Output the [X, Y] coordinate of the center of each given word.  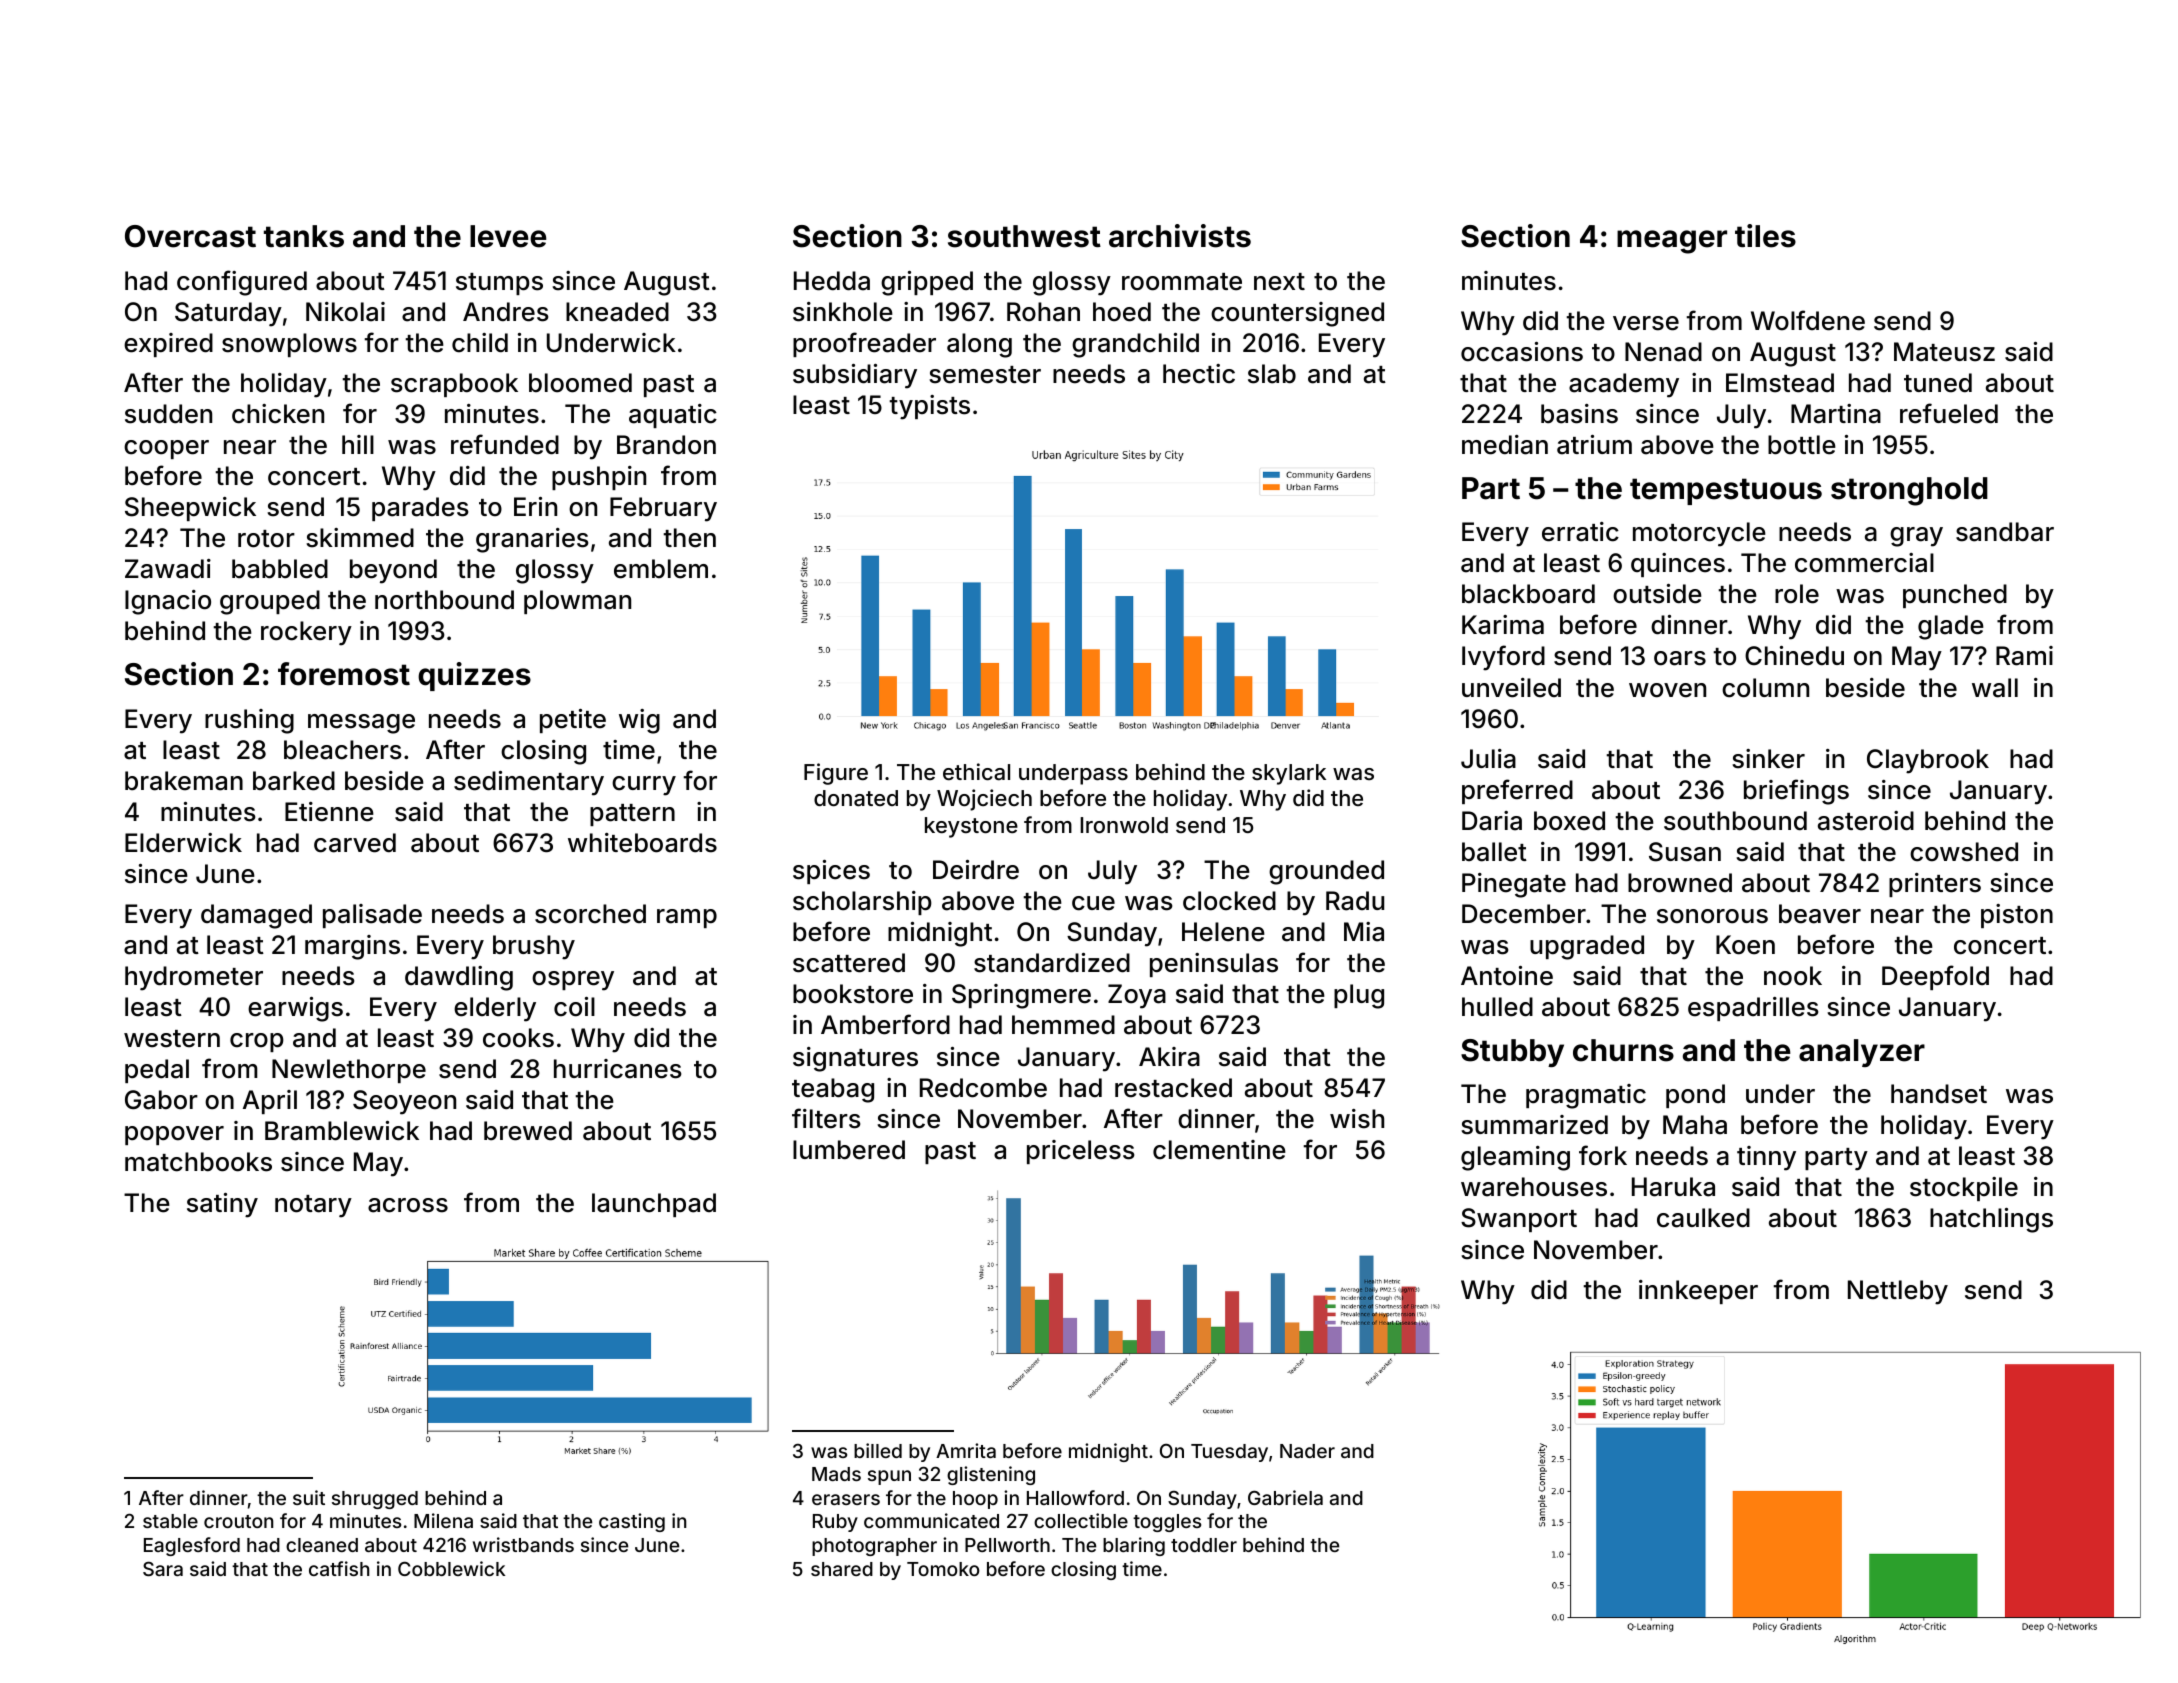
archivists [1180, 236]
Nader [1307, 1451]
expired [168, 345]
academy [1624, 385]
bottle [1802, 445]
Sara [163, 1568]
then [689, 538]
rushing [249, 721]
